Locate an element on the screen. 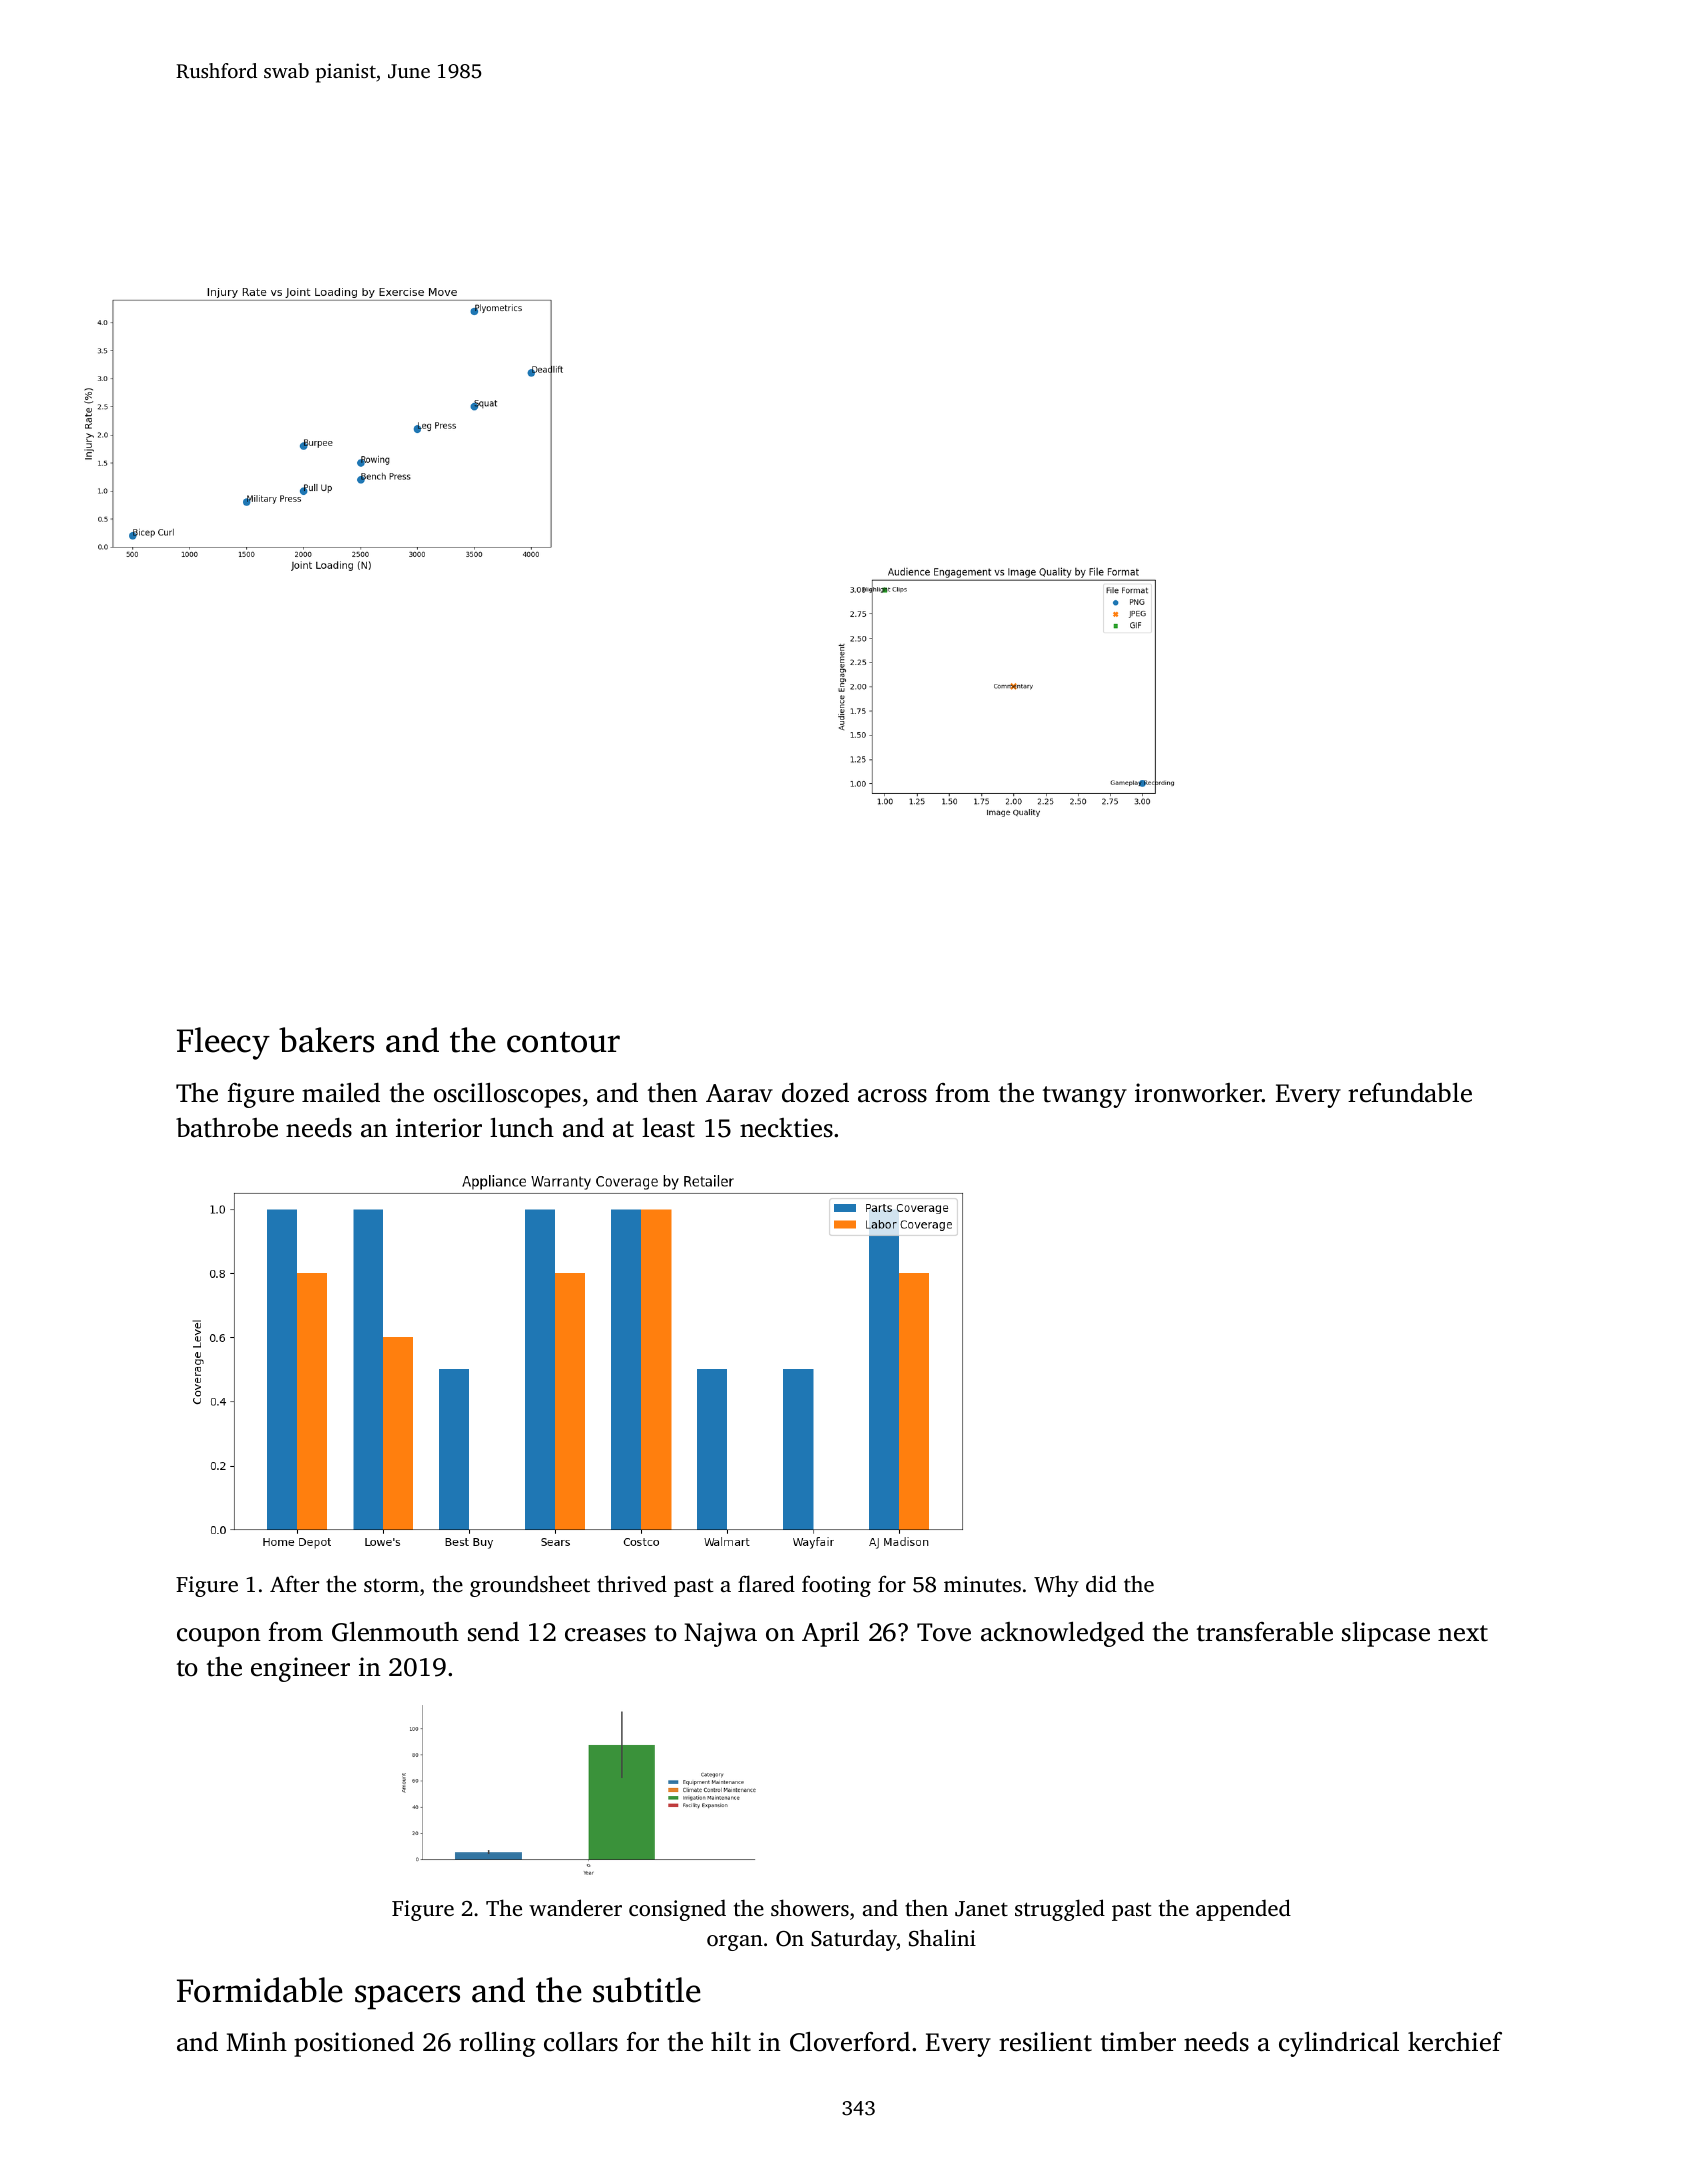 The width and height of the screenshot is (1683, 2178). ironworker is located at coordinates (1198, 1093).
